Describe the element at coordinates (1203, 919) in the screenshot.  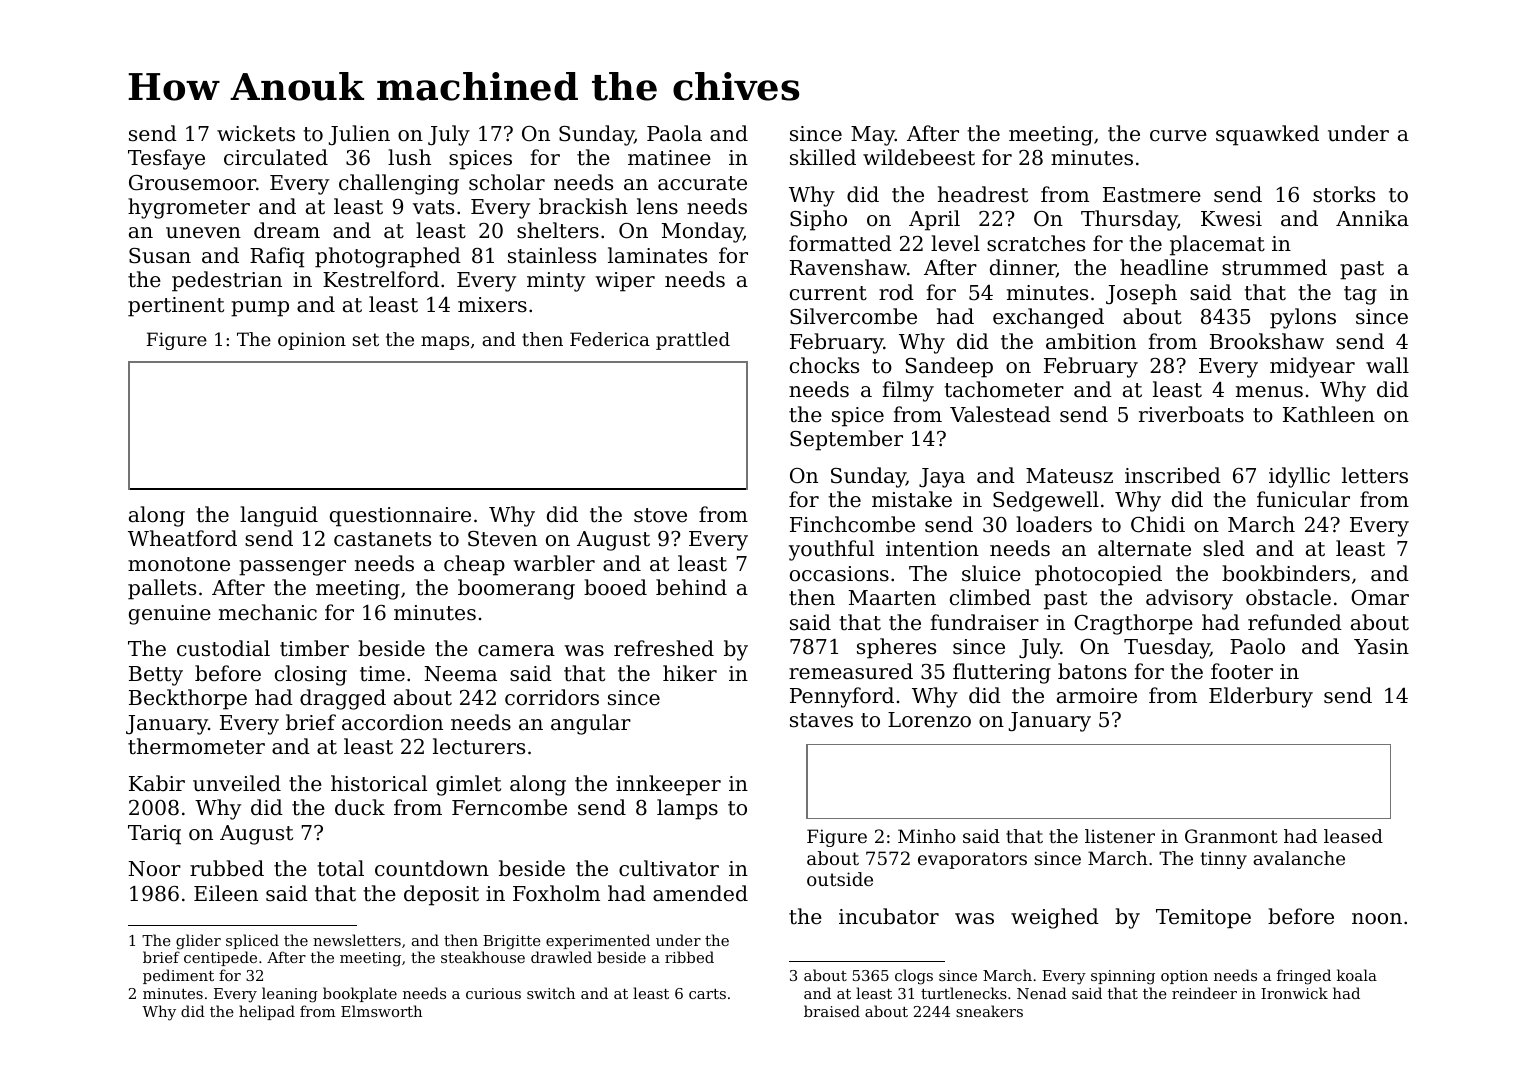
I see `Temitope` at that location.
